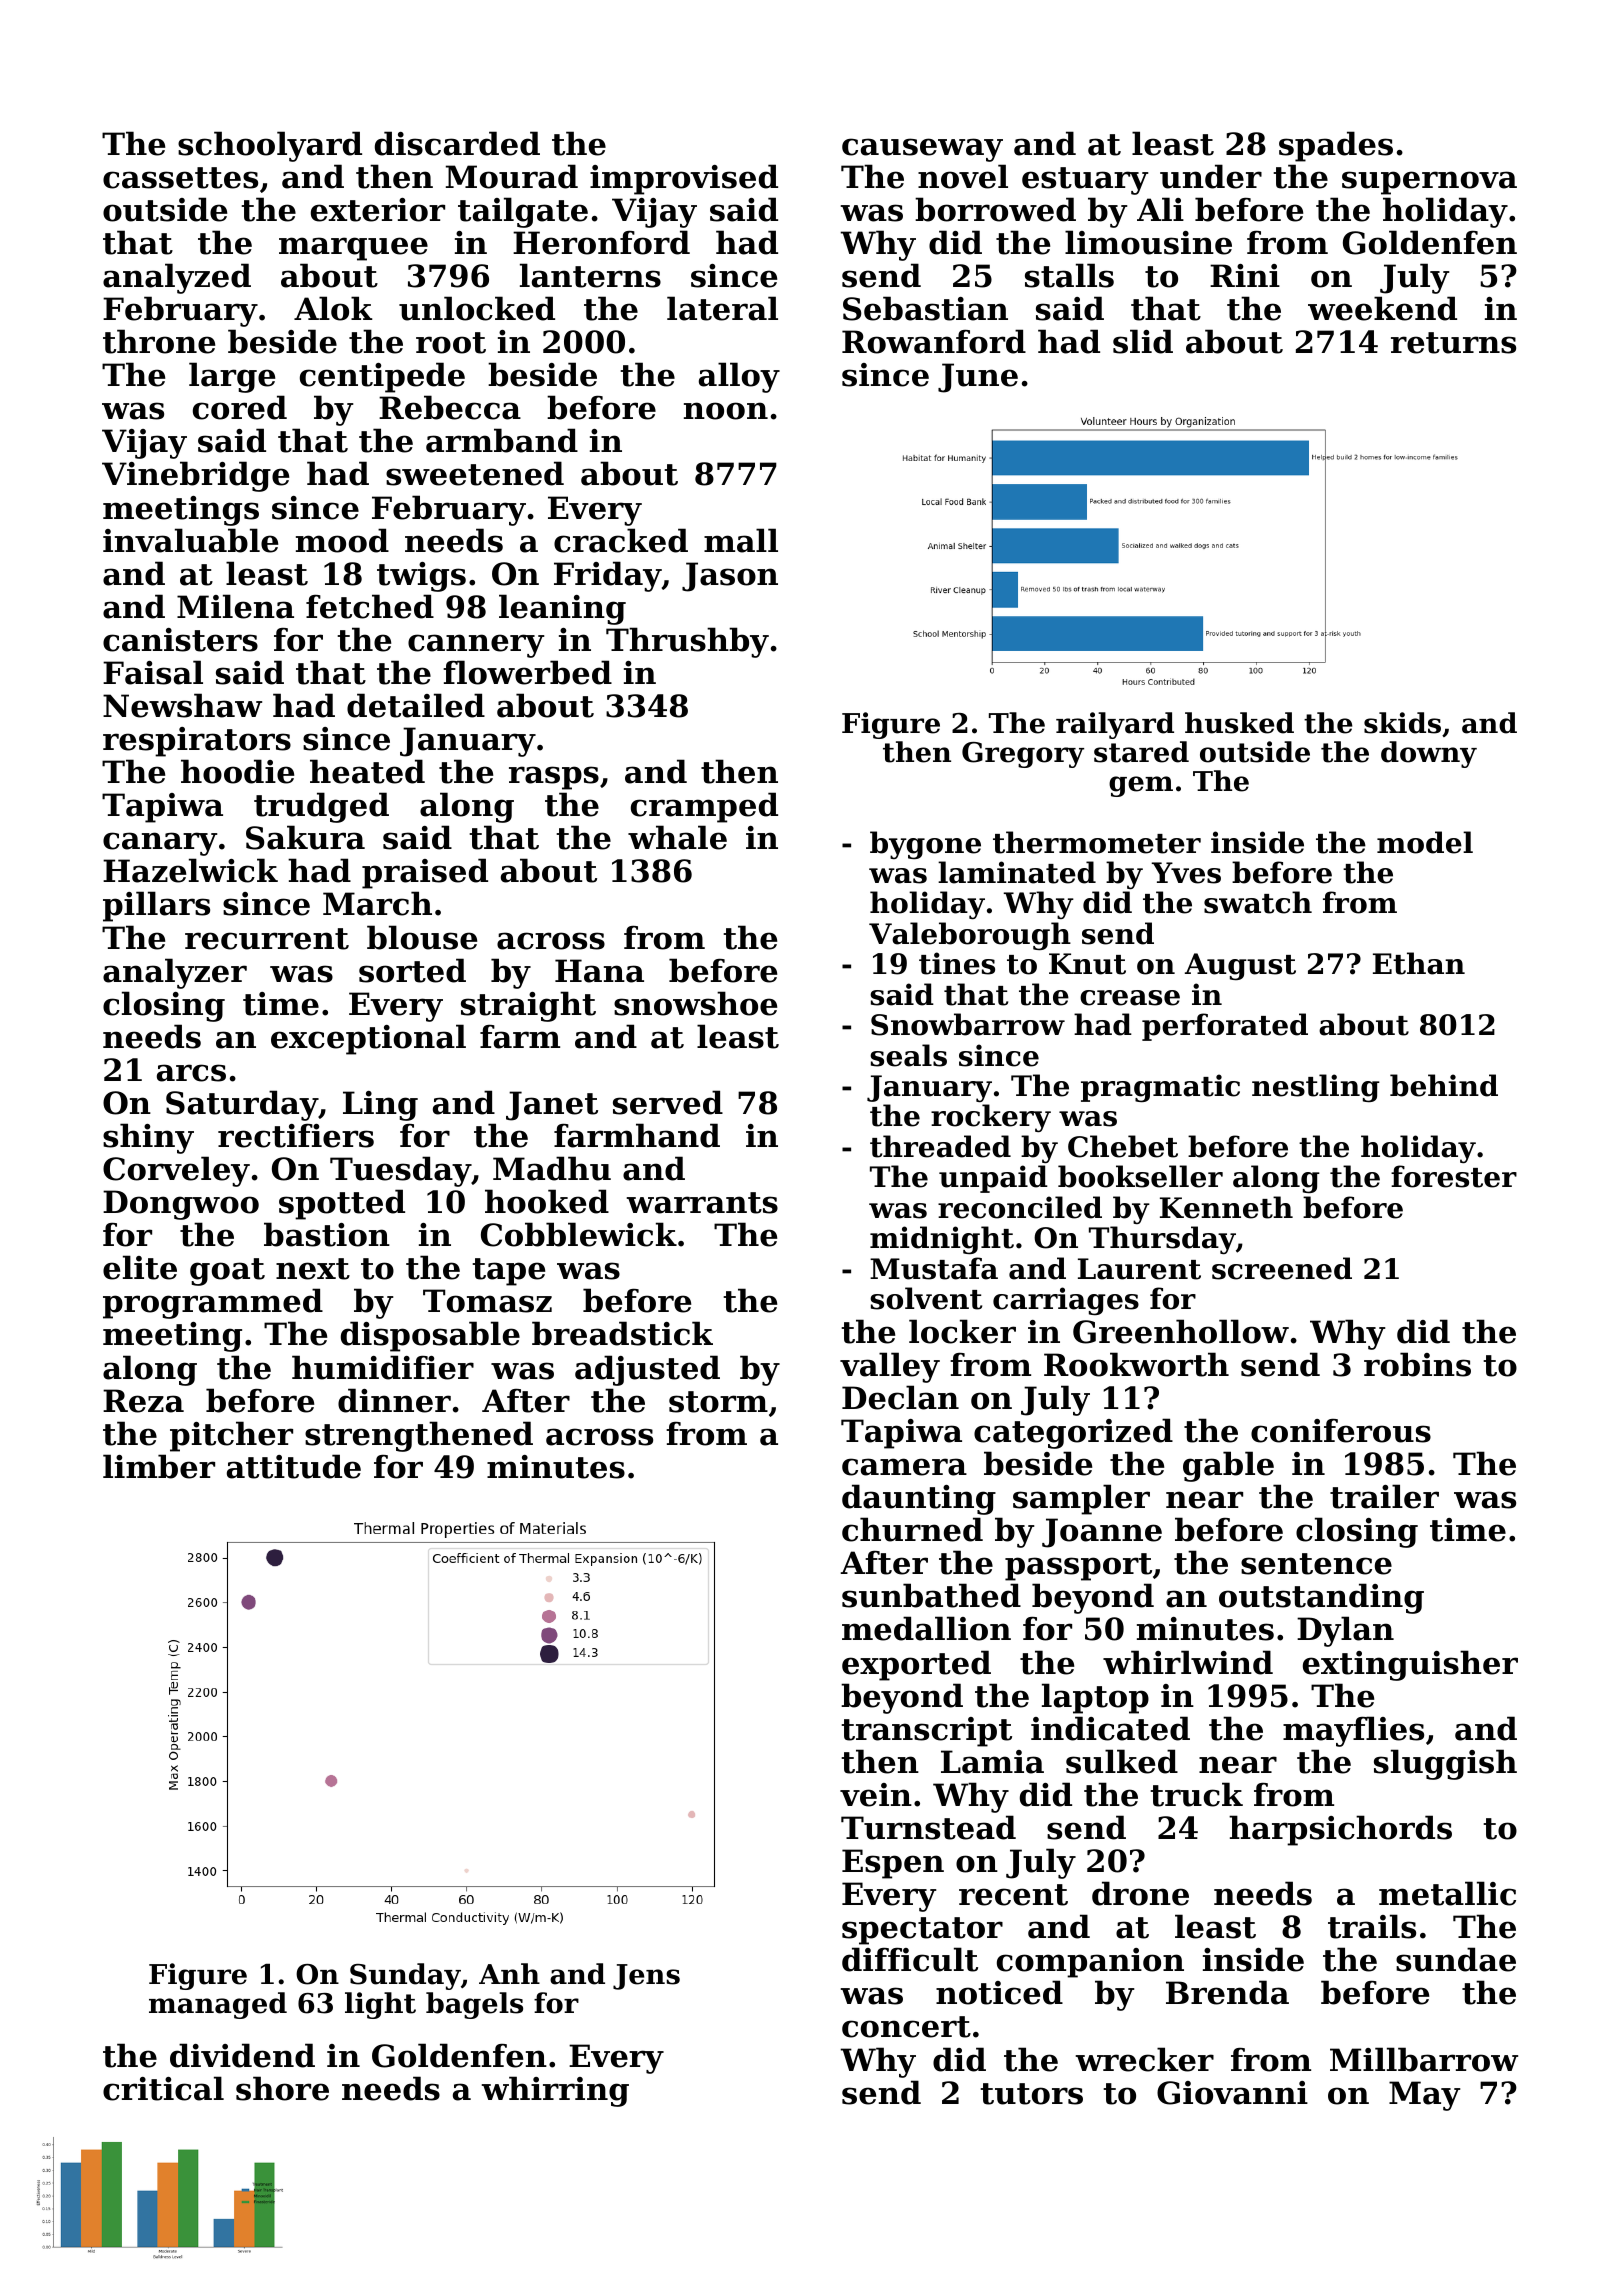  Describe the element at coordinates (1140, 1893) in the document. I see `drone` at that location.
